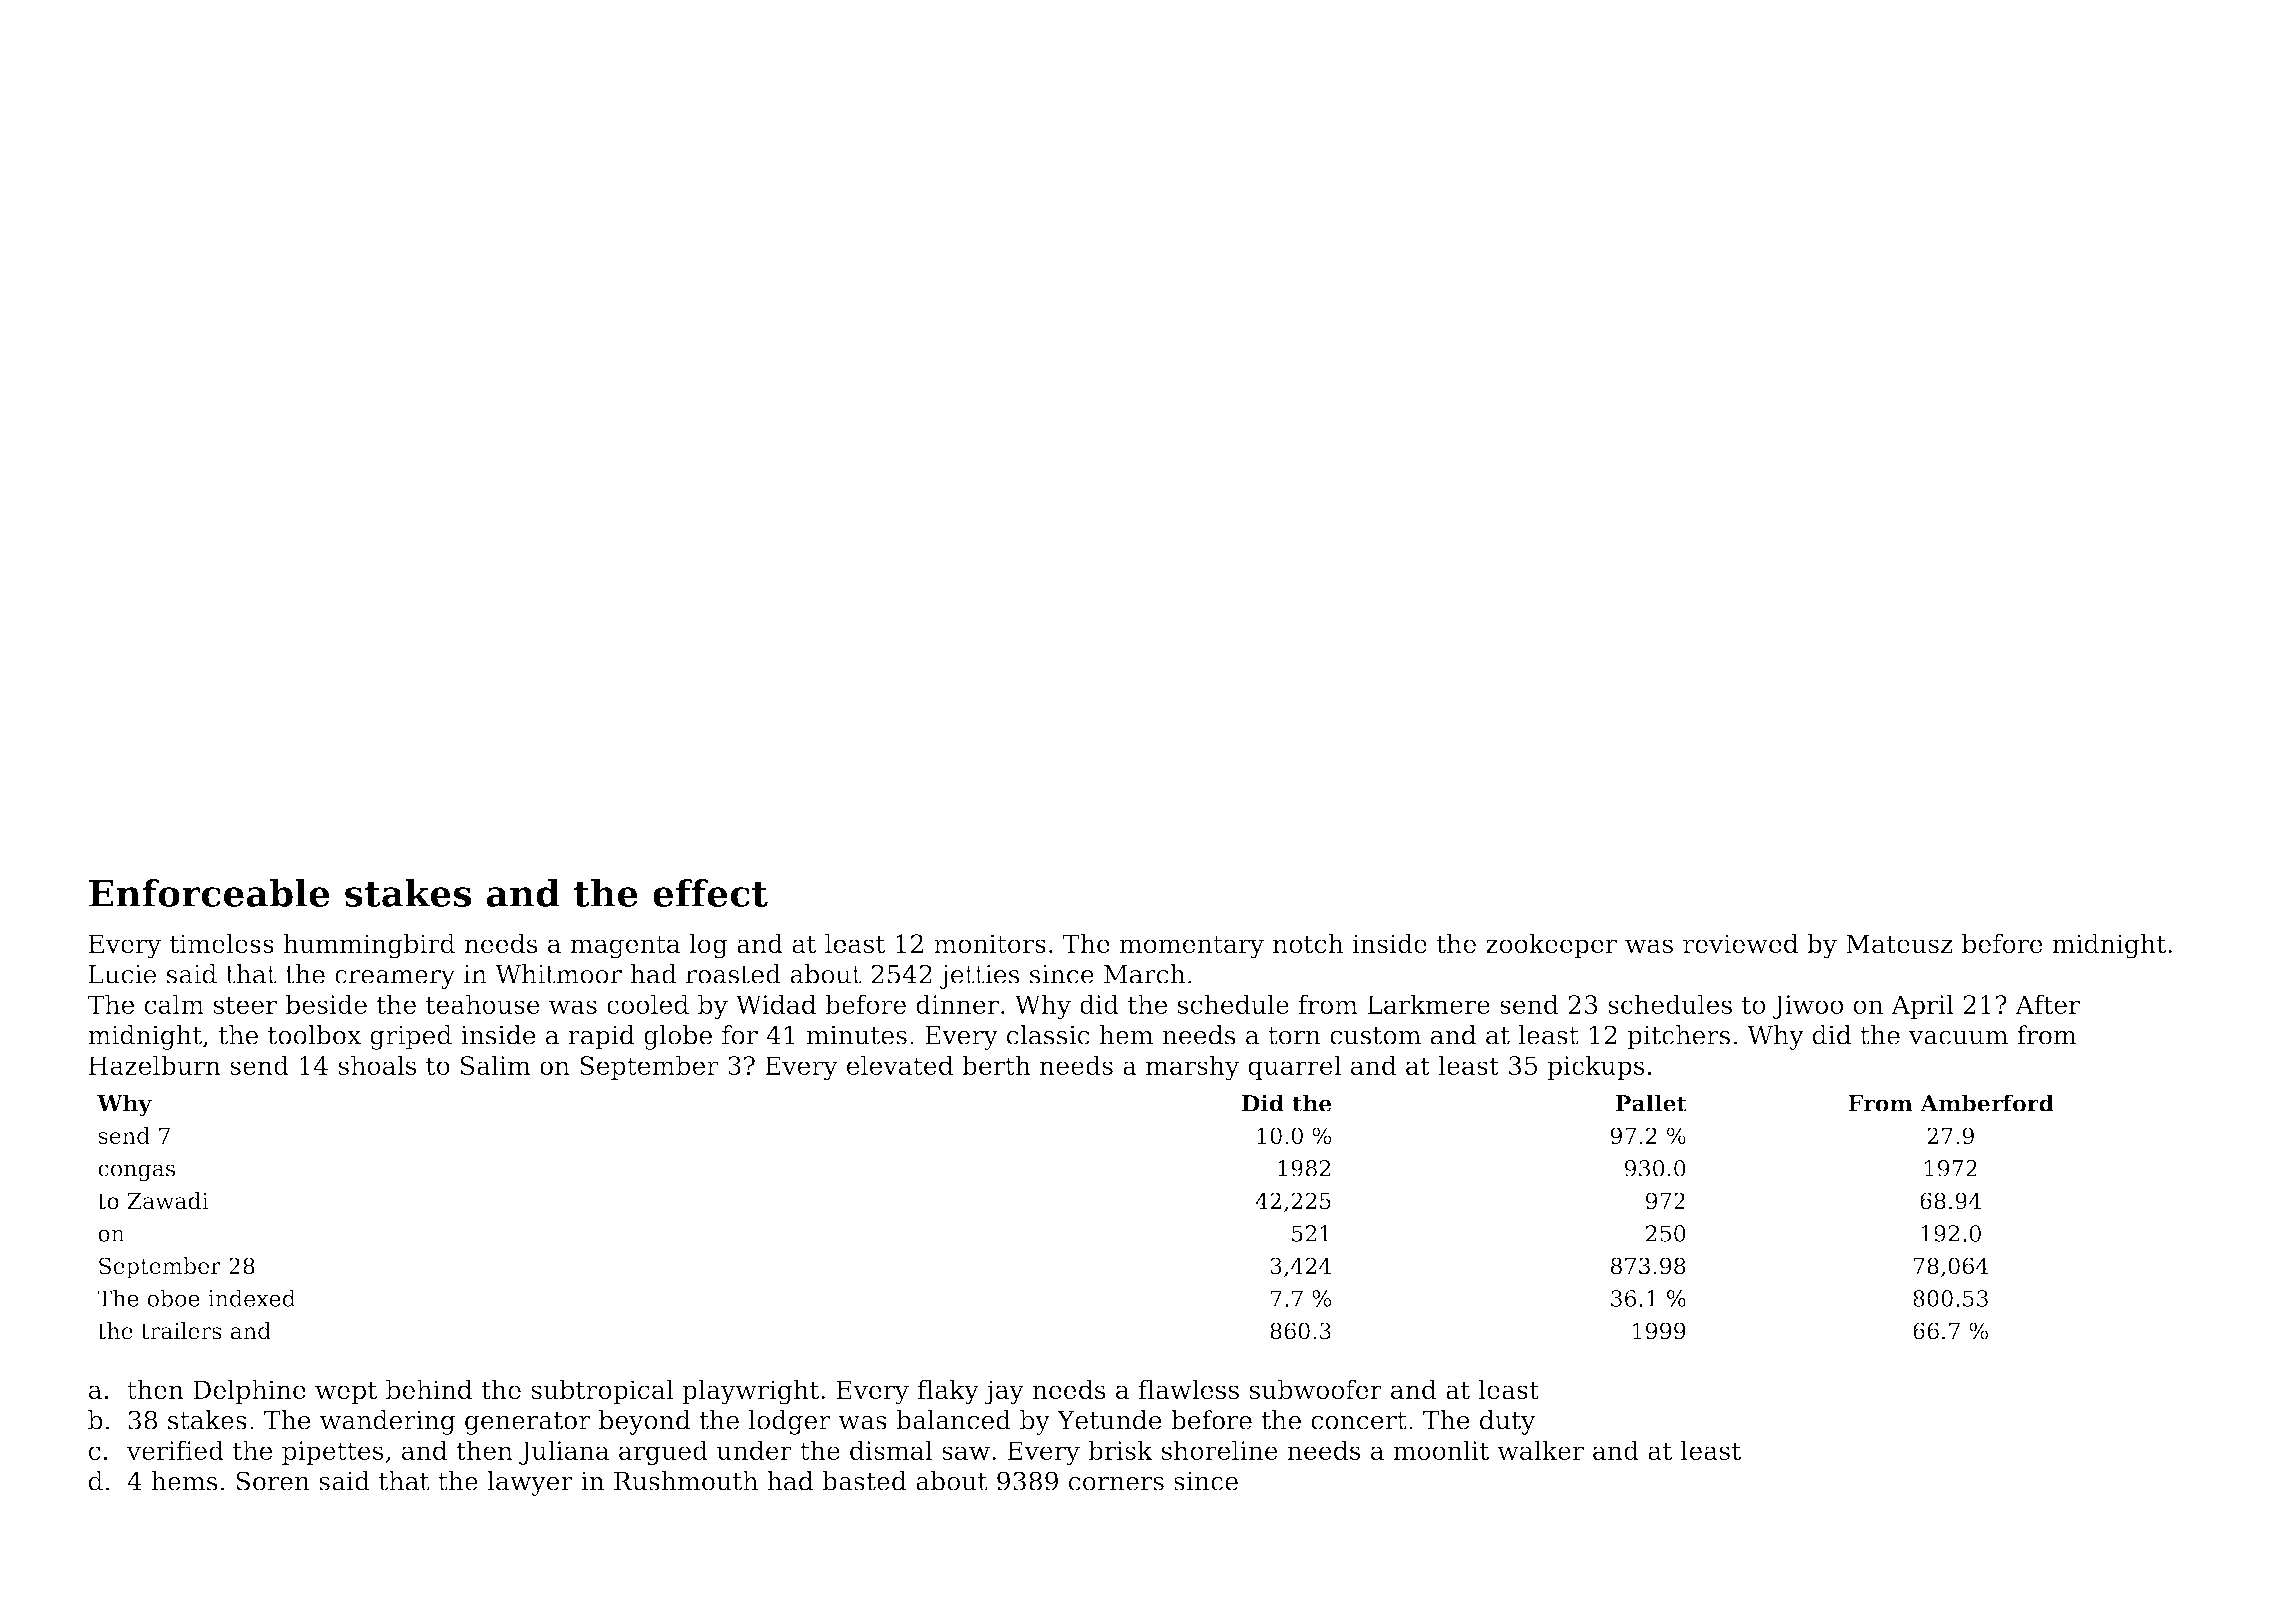  Describe the element at coordinates (136, 1173) in the page. I see `congas` at that location.
